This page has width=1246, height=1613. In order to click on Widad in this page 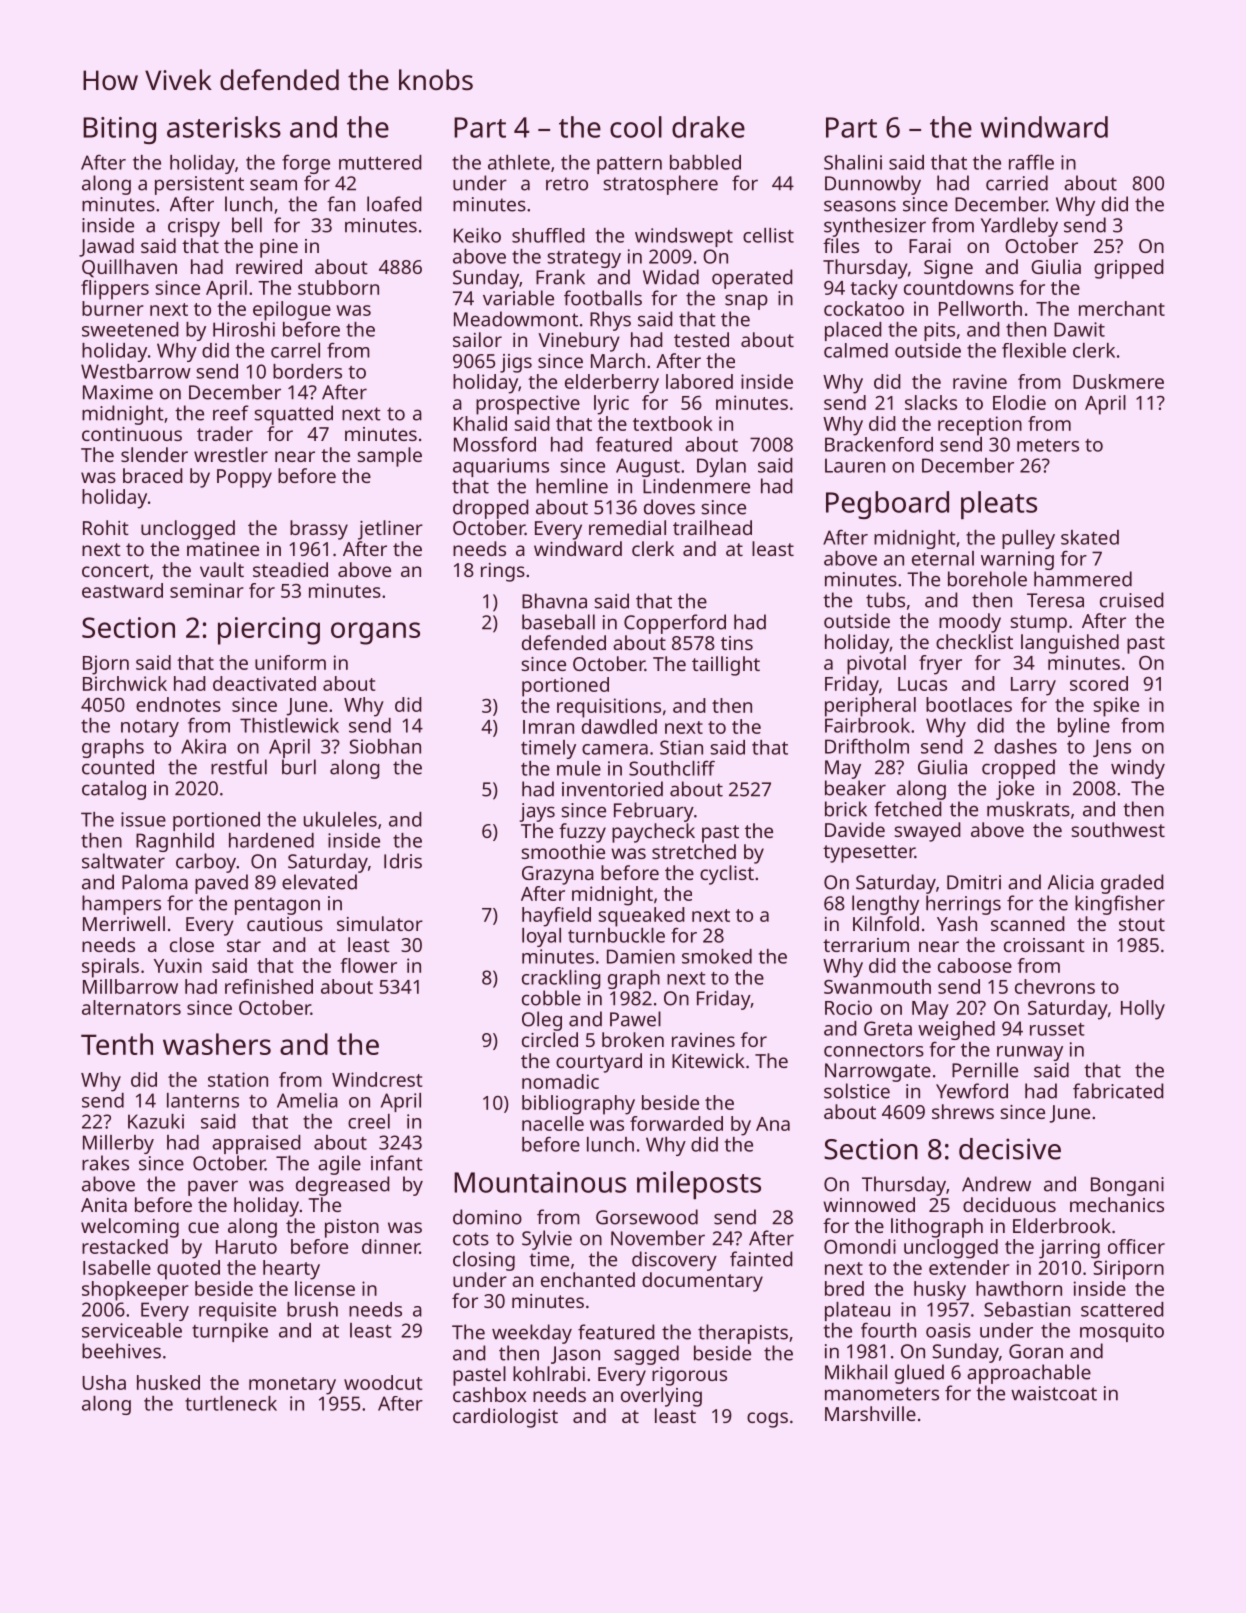, I will do `click(671, 277)`.
